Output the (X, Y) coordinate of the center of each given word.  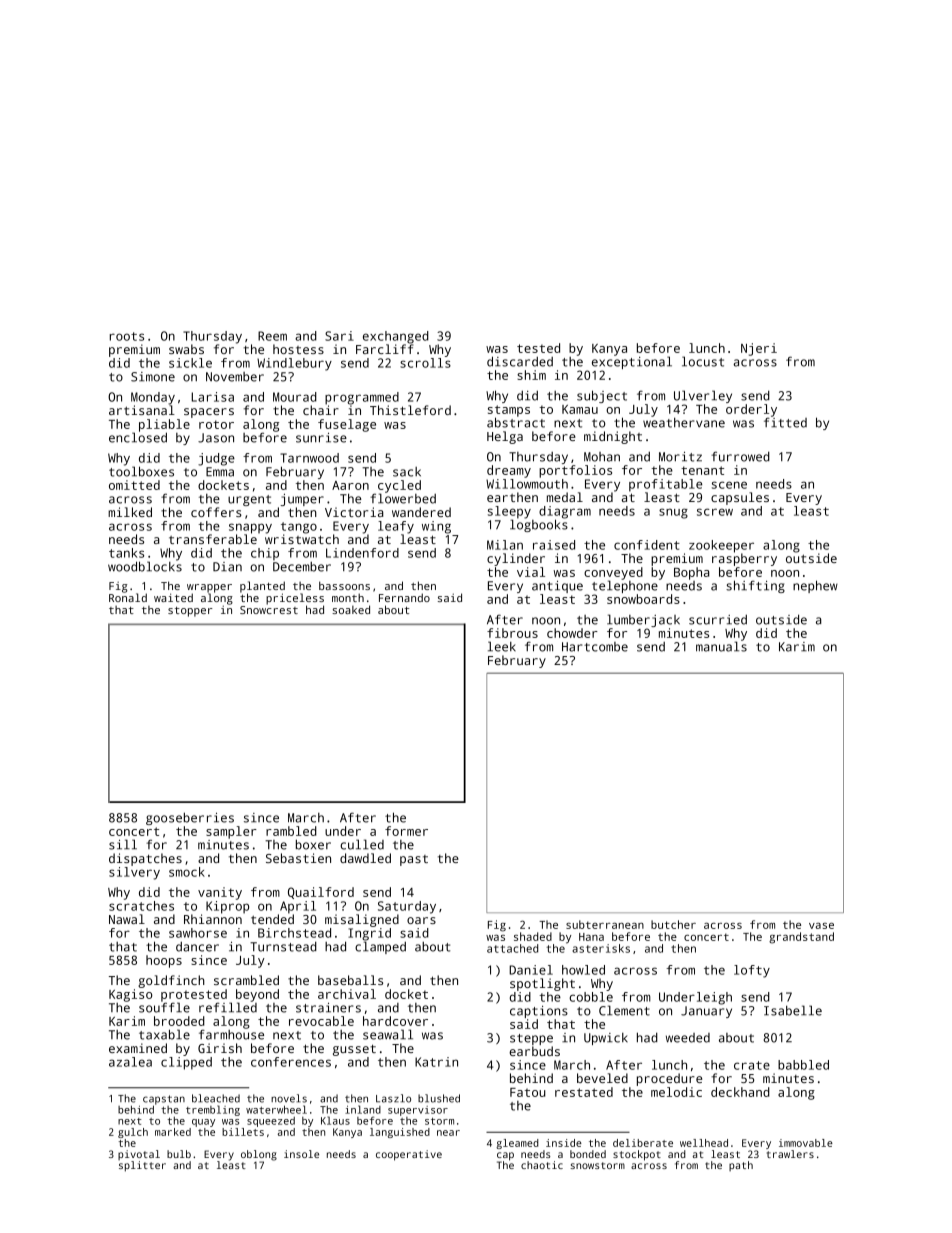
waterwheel (276, 1109)
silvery (134, 873)
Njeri (759, 349)
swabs (186, 349)
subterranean (605, 924)
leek (502, 646)
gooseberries (190, 818)
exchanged (396, 337)
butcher (673, 924)
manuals (721, 646)
